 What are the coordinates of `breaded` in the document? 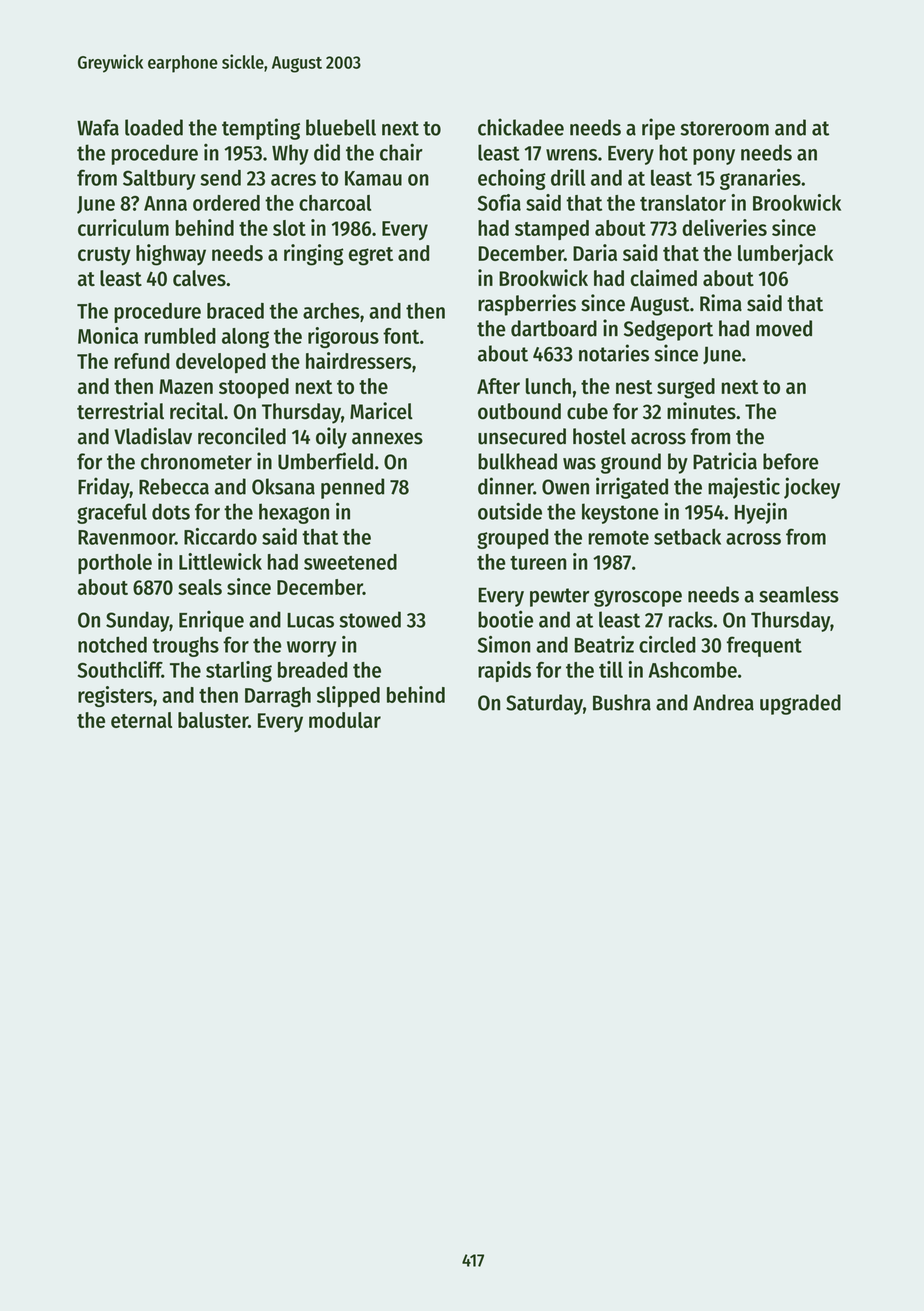 It's located at (312, 670).
